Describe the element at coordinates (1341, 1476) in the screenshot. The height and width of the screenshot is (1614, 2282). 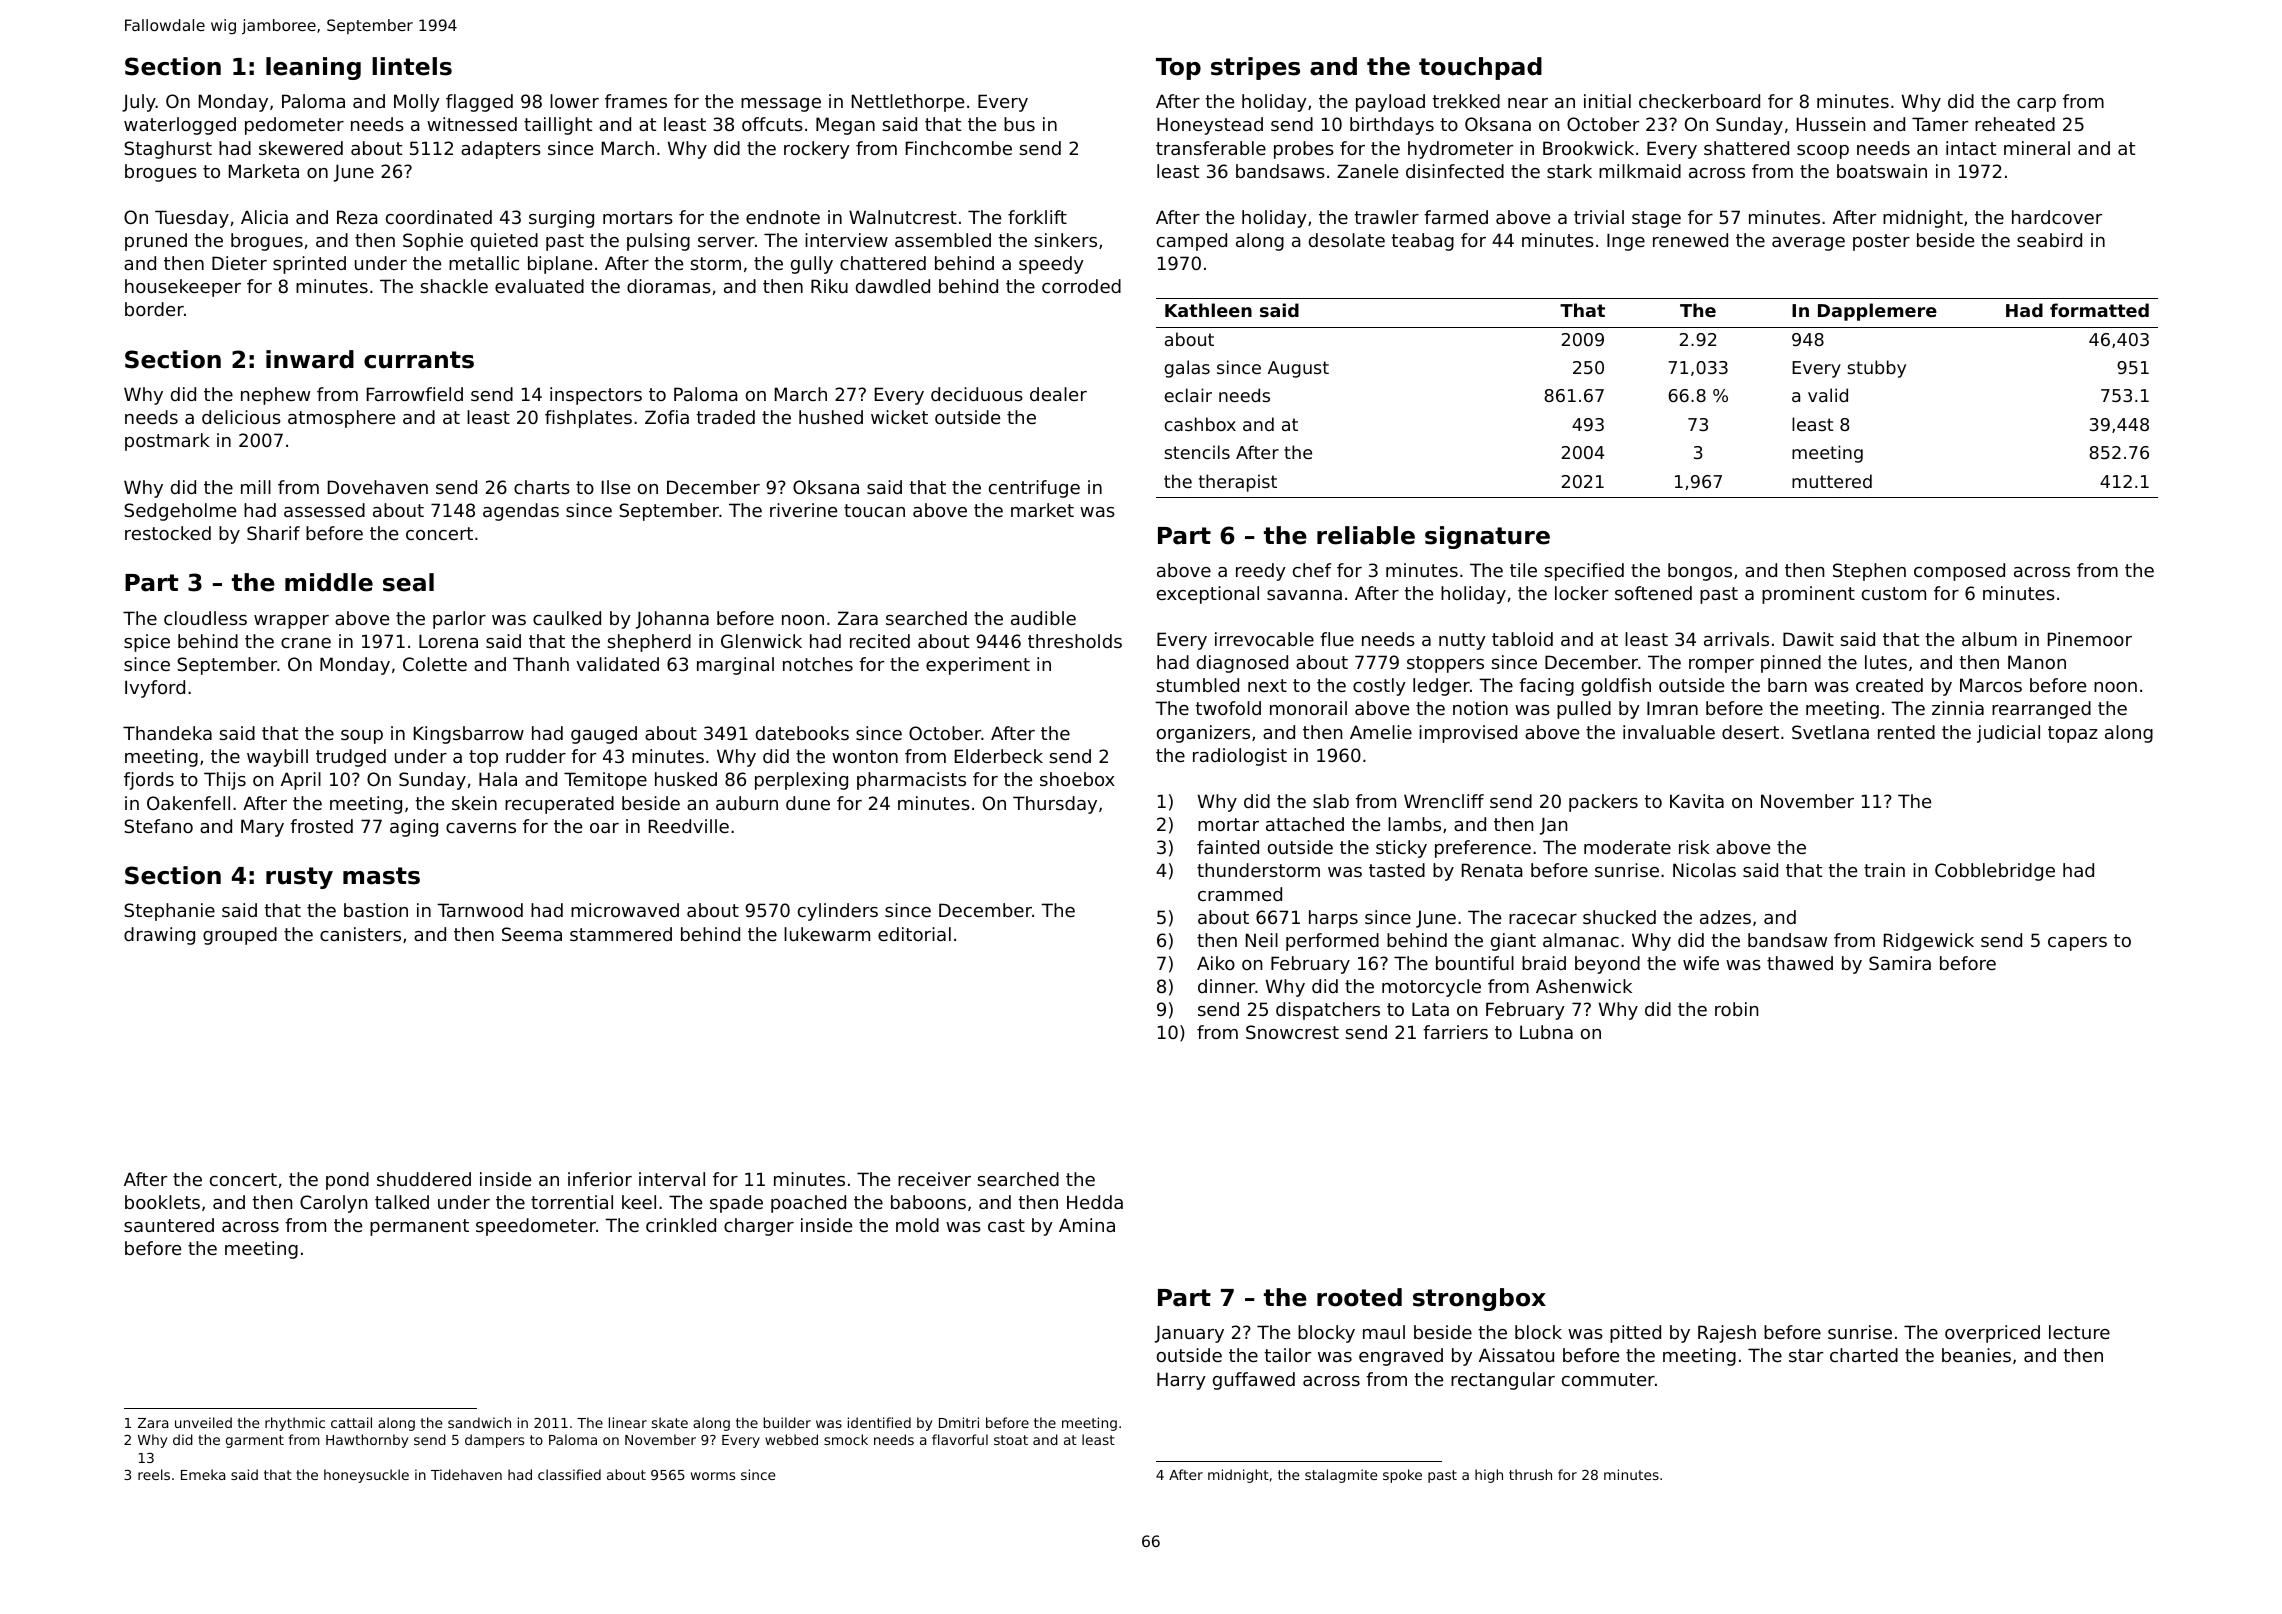
I see `stalagmite` at that location.
